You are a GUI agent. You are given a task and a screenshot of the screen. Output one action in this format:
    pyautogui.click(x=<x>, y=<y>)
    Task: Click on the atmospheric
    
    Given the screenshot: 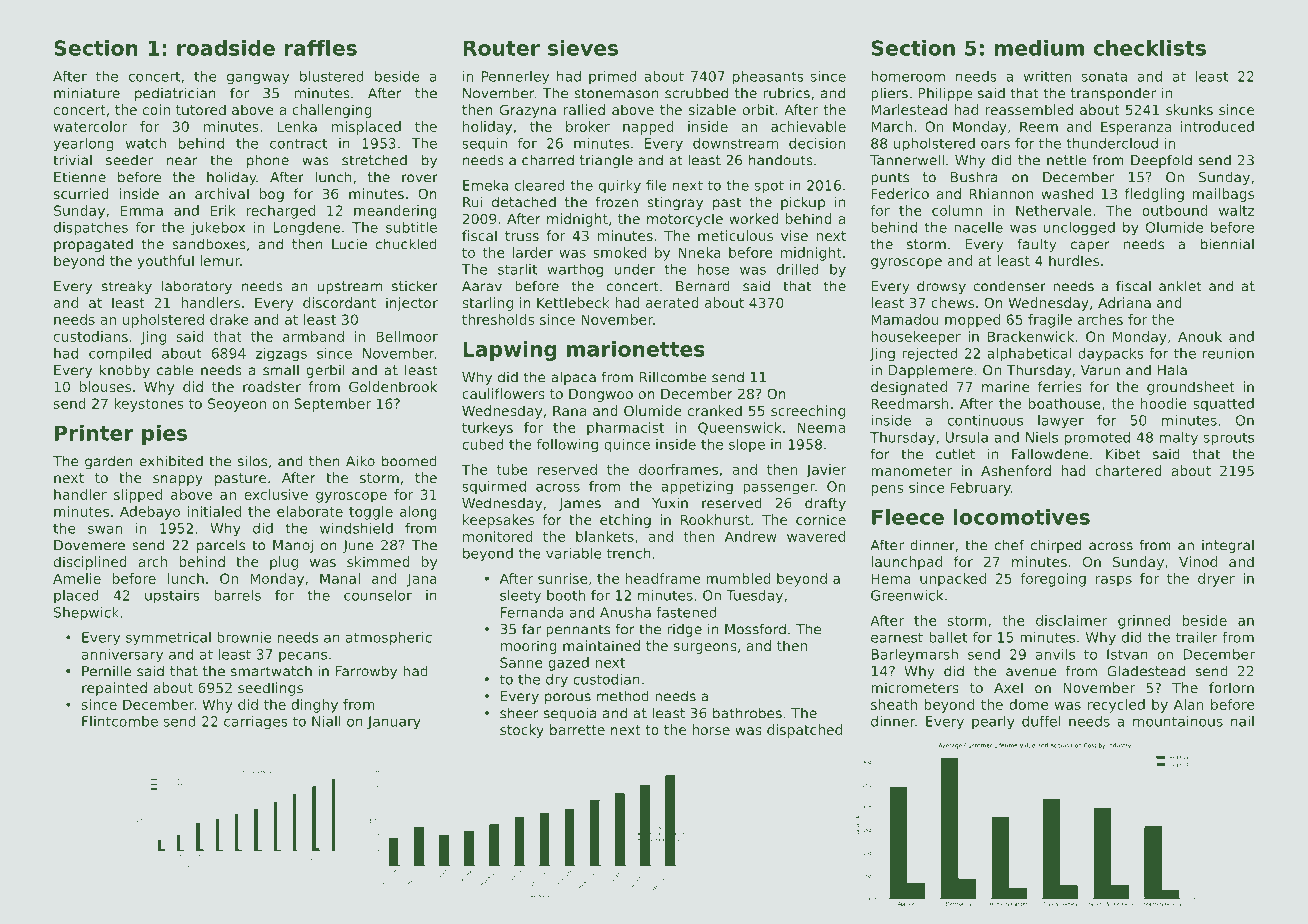 What is the action you would take?
    pyautogui.click(x=389, y=639)
